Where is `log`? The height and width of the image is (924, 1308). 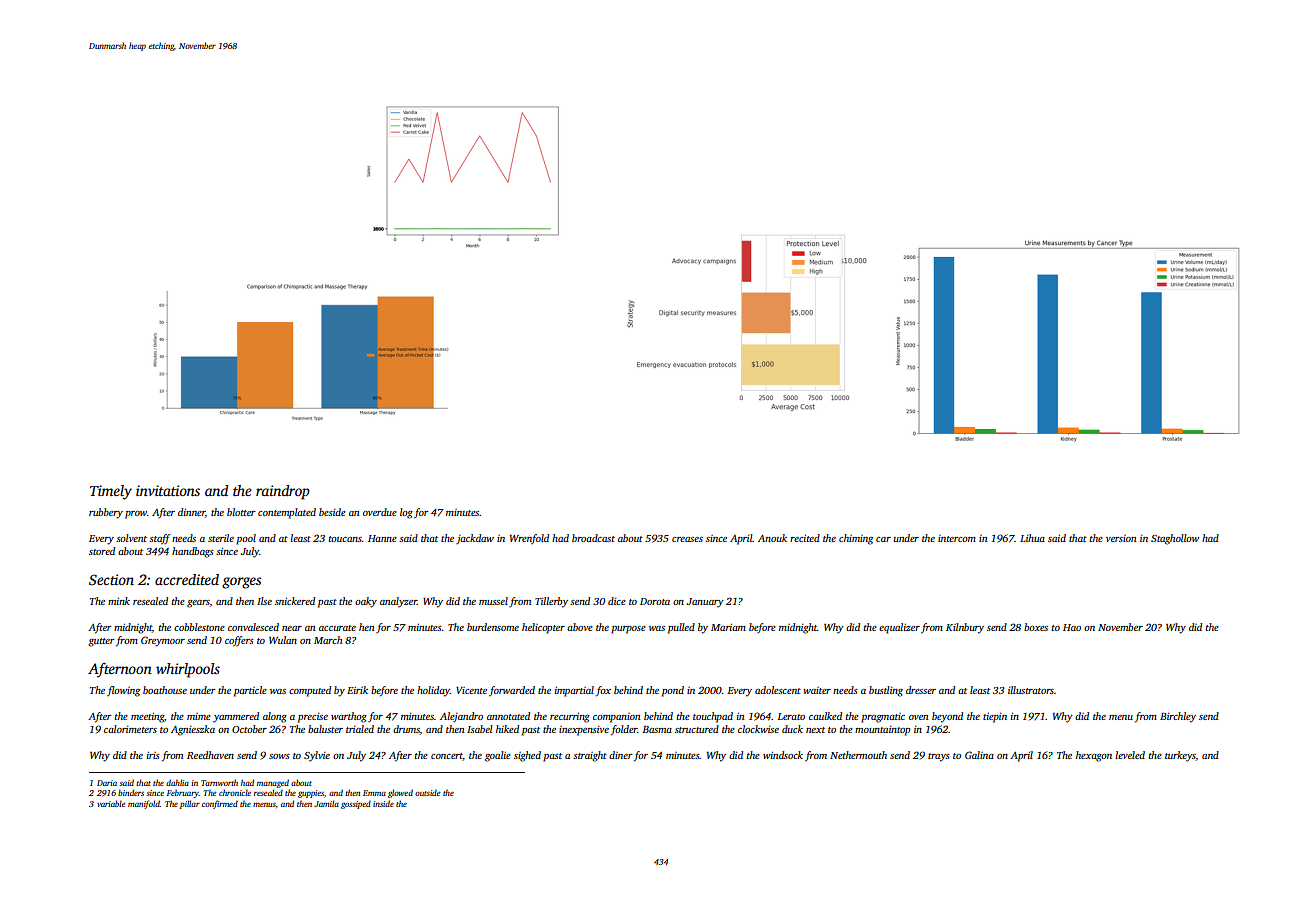 log is located at coordinates (406, 513).
